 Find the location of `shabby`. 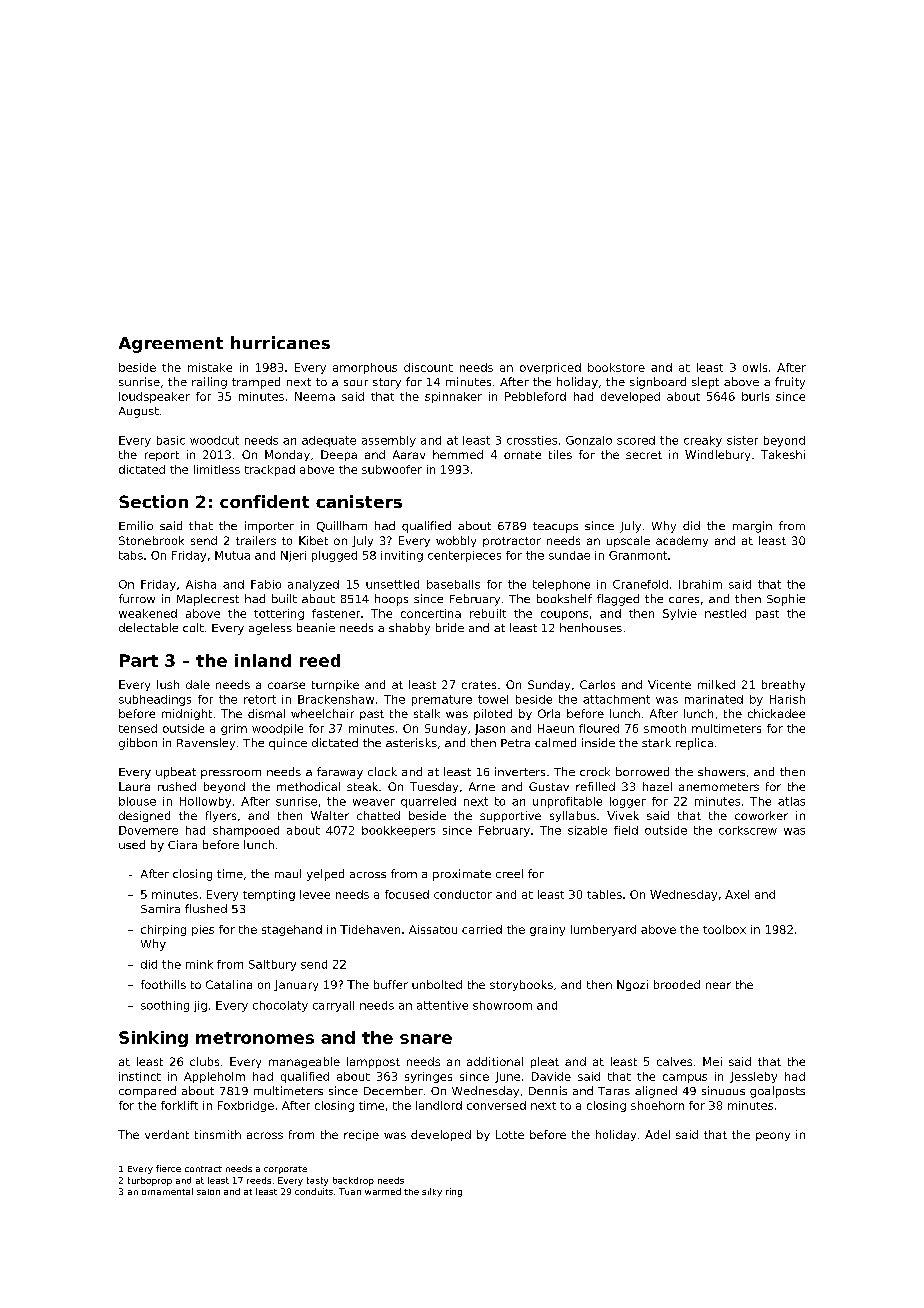

shabby is located at coordinates (409, 629).
